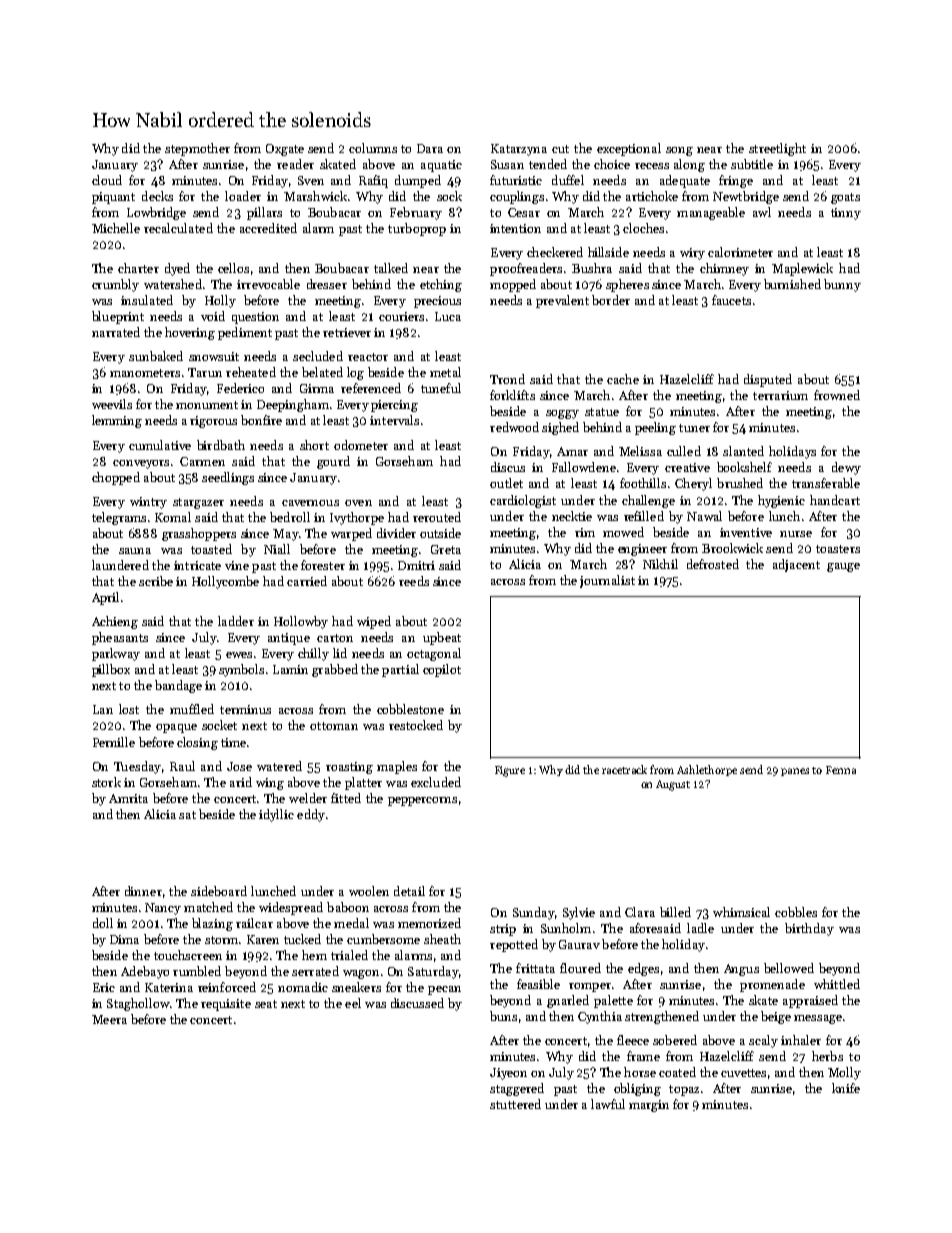  I want to click on forester, so click(323, 565).
